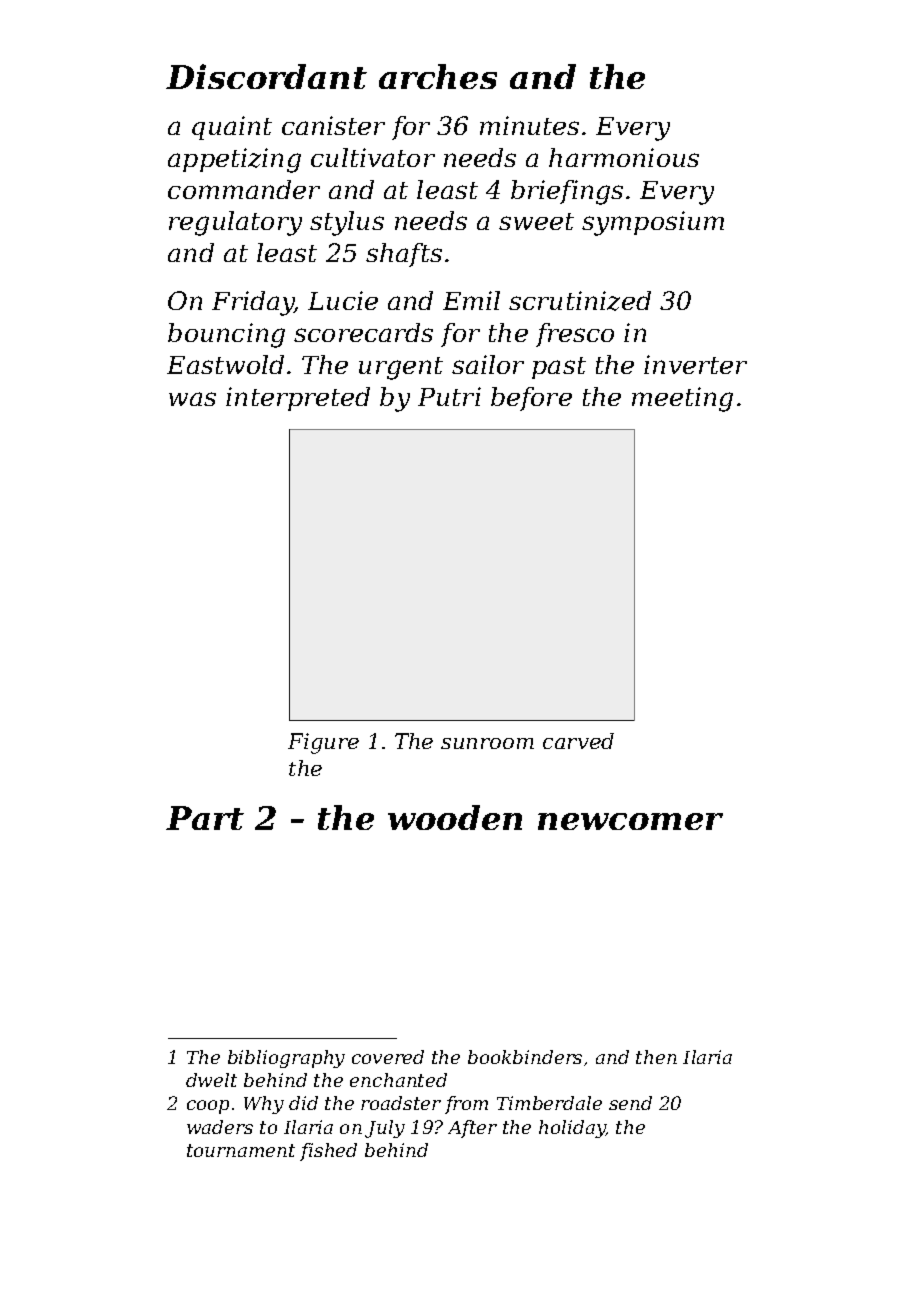 The width and height of the screenshot is (924, 1311). Describe the element at coordinates (656, 1057) in the screenshot. I see `then` at that location.
